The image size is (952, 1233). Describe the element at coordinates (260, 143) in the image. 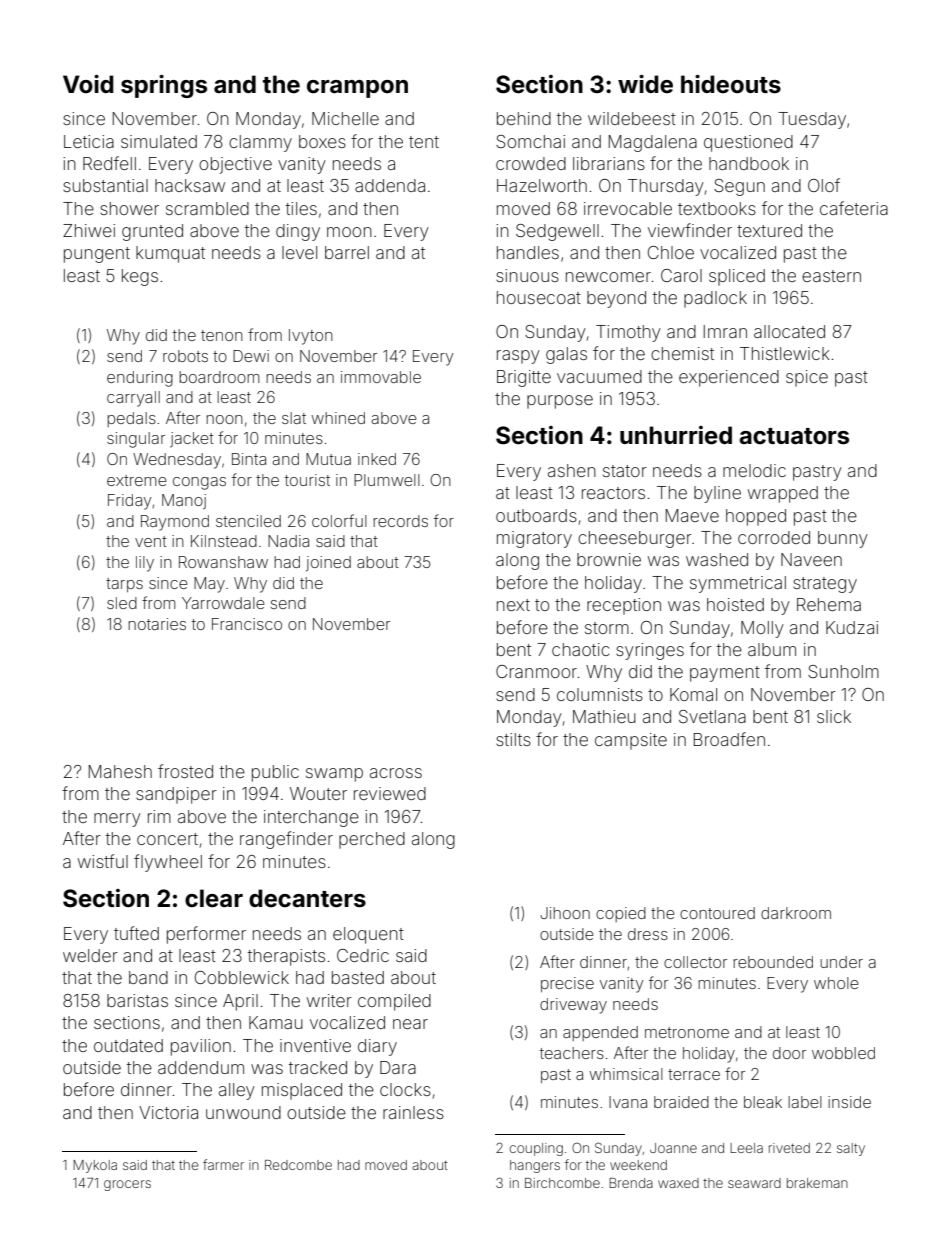

I see `clammy` at that location.
